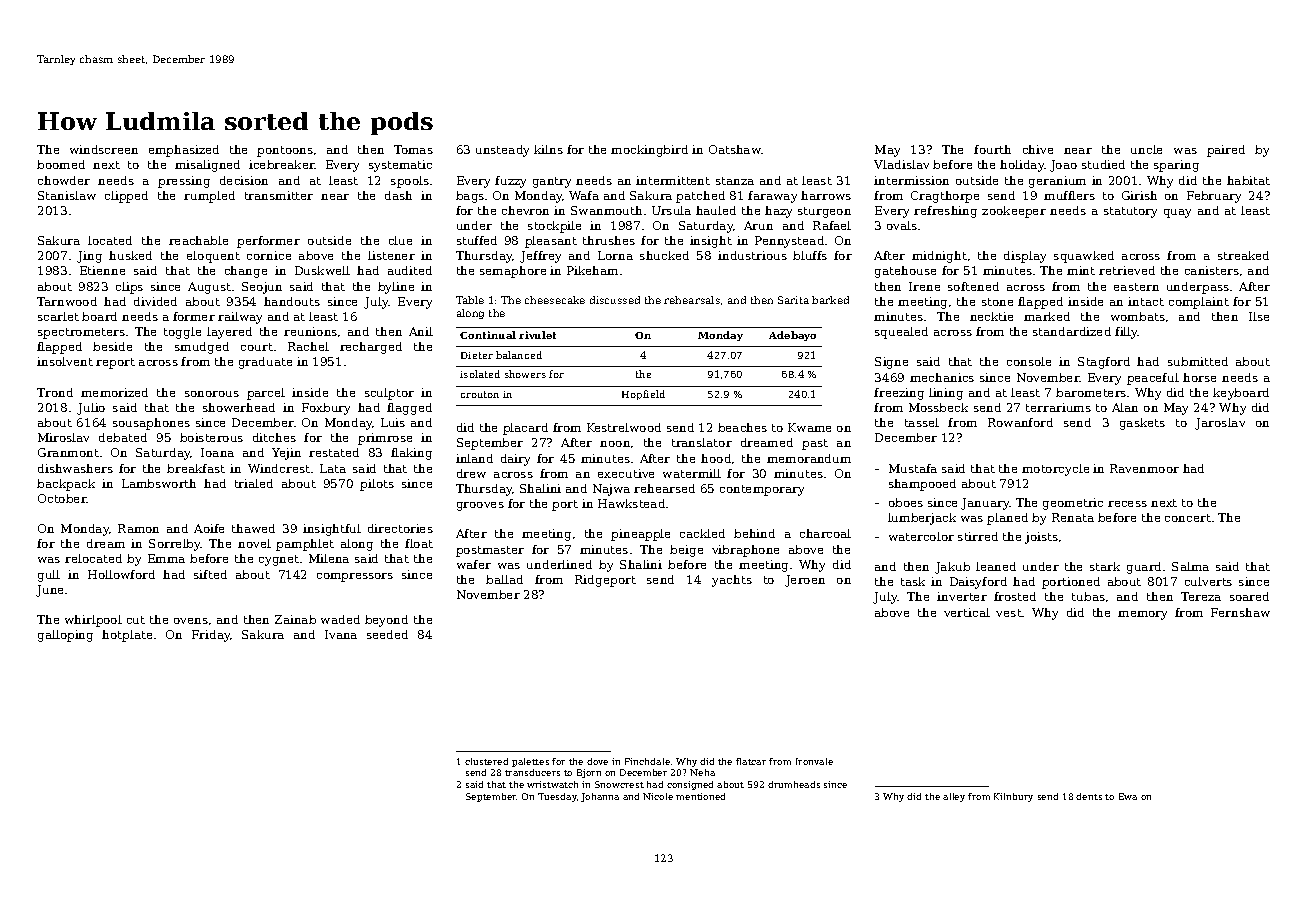 This image has height=924, width=1308. Describe the element at coordinates (1220, 424) in the image. I see `Jaroslav` at that location.
